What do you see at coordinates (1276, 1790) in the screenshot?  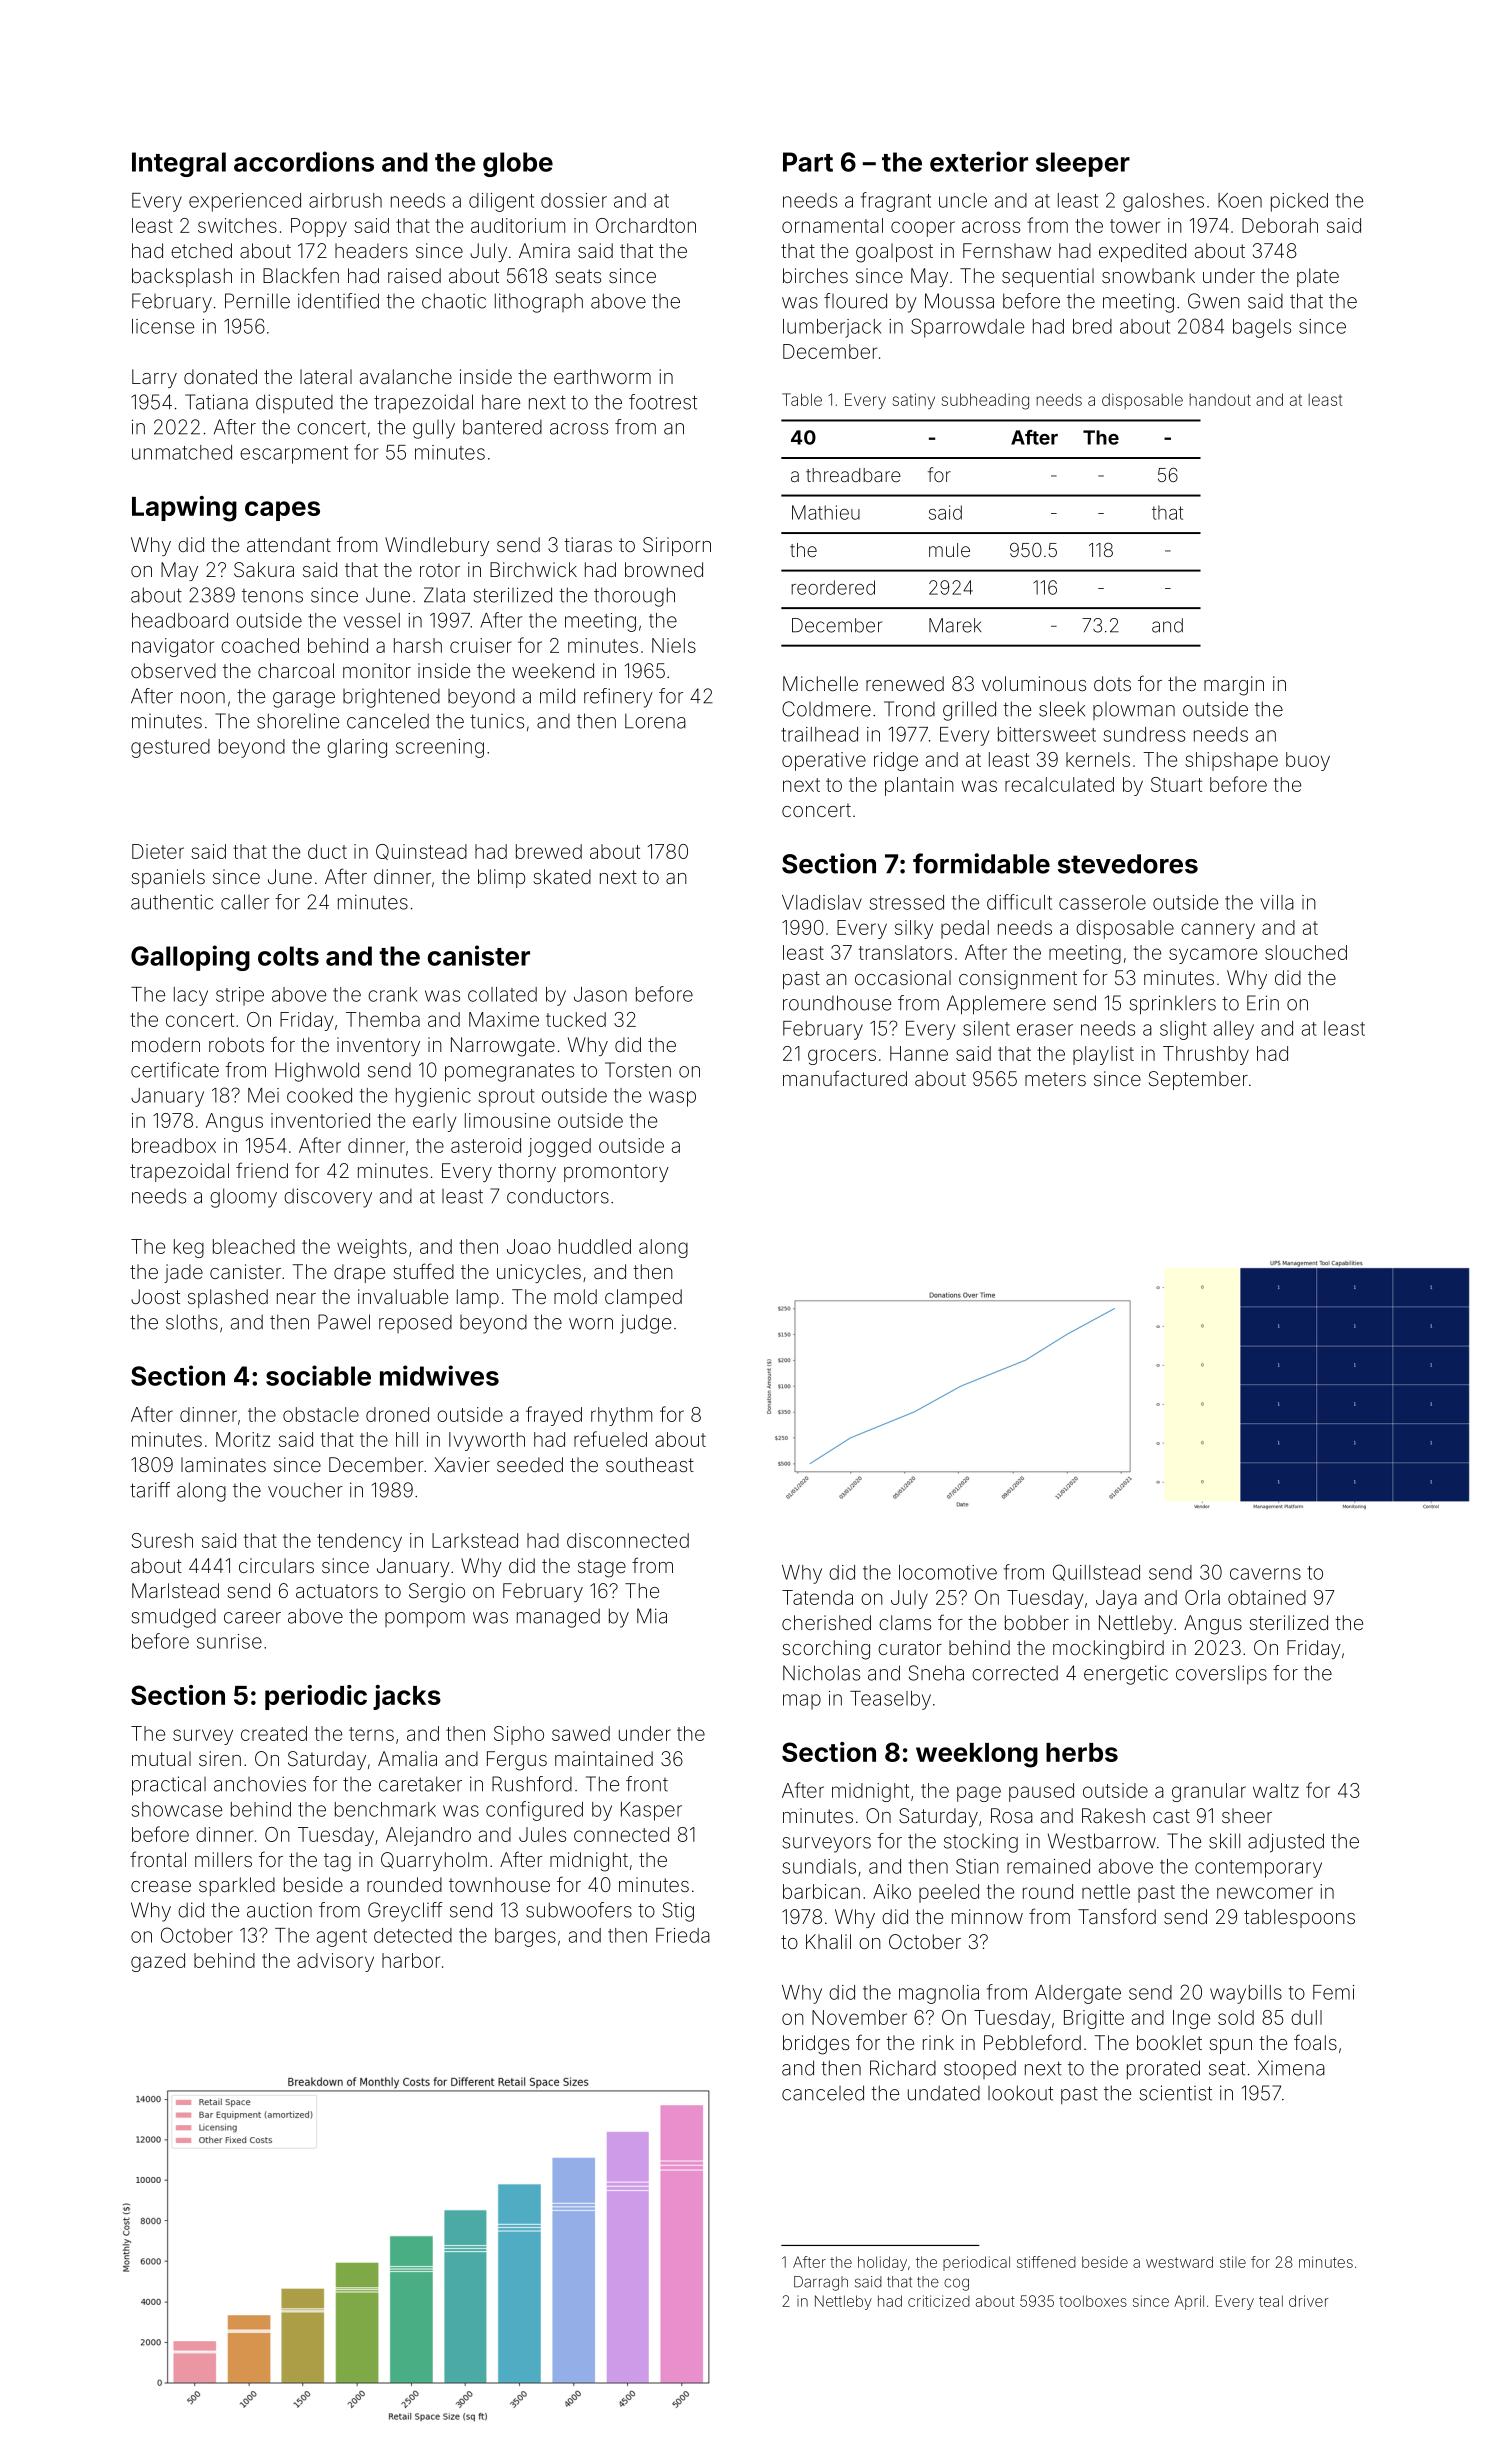 I see `waltz` at bounding box center [1276, 1790].
